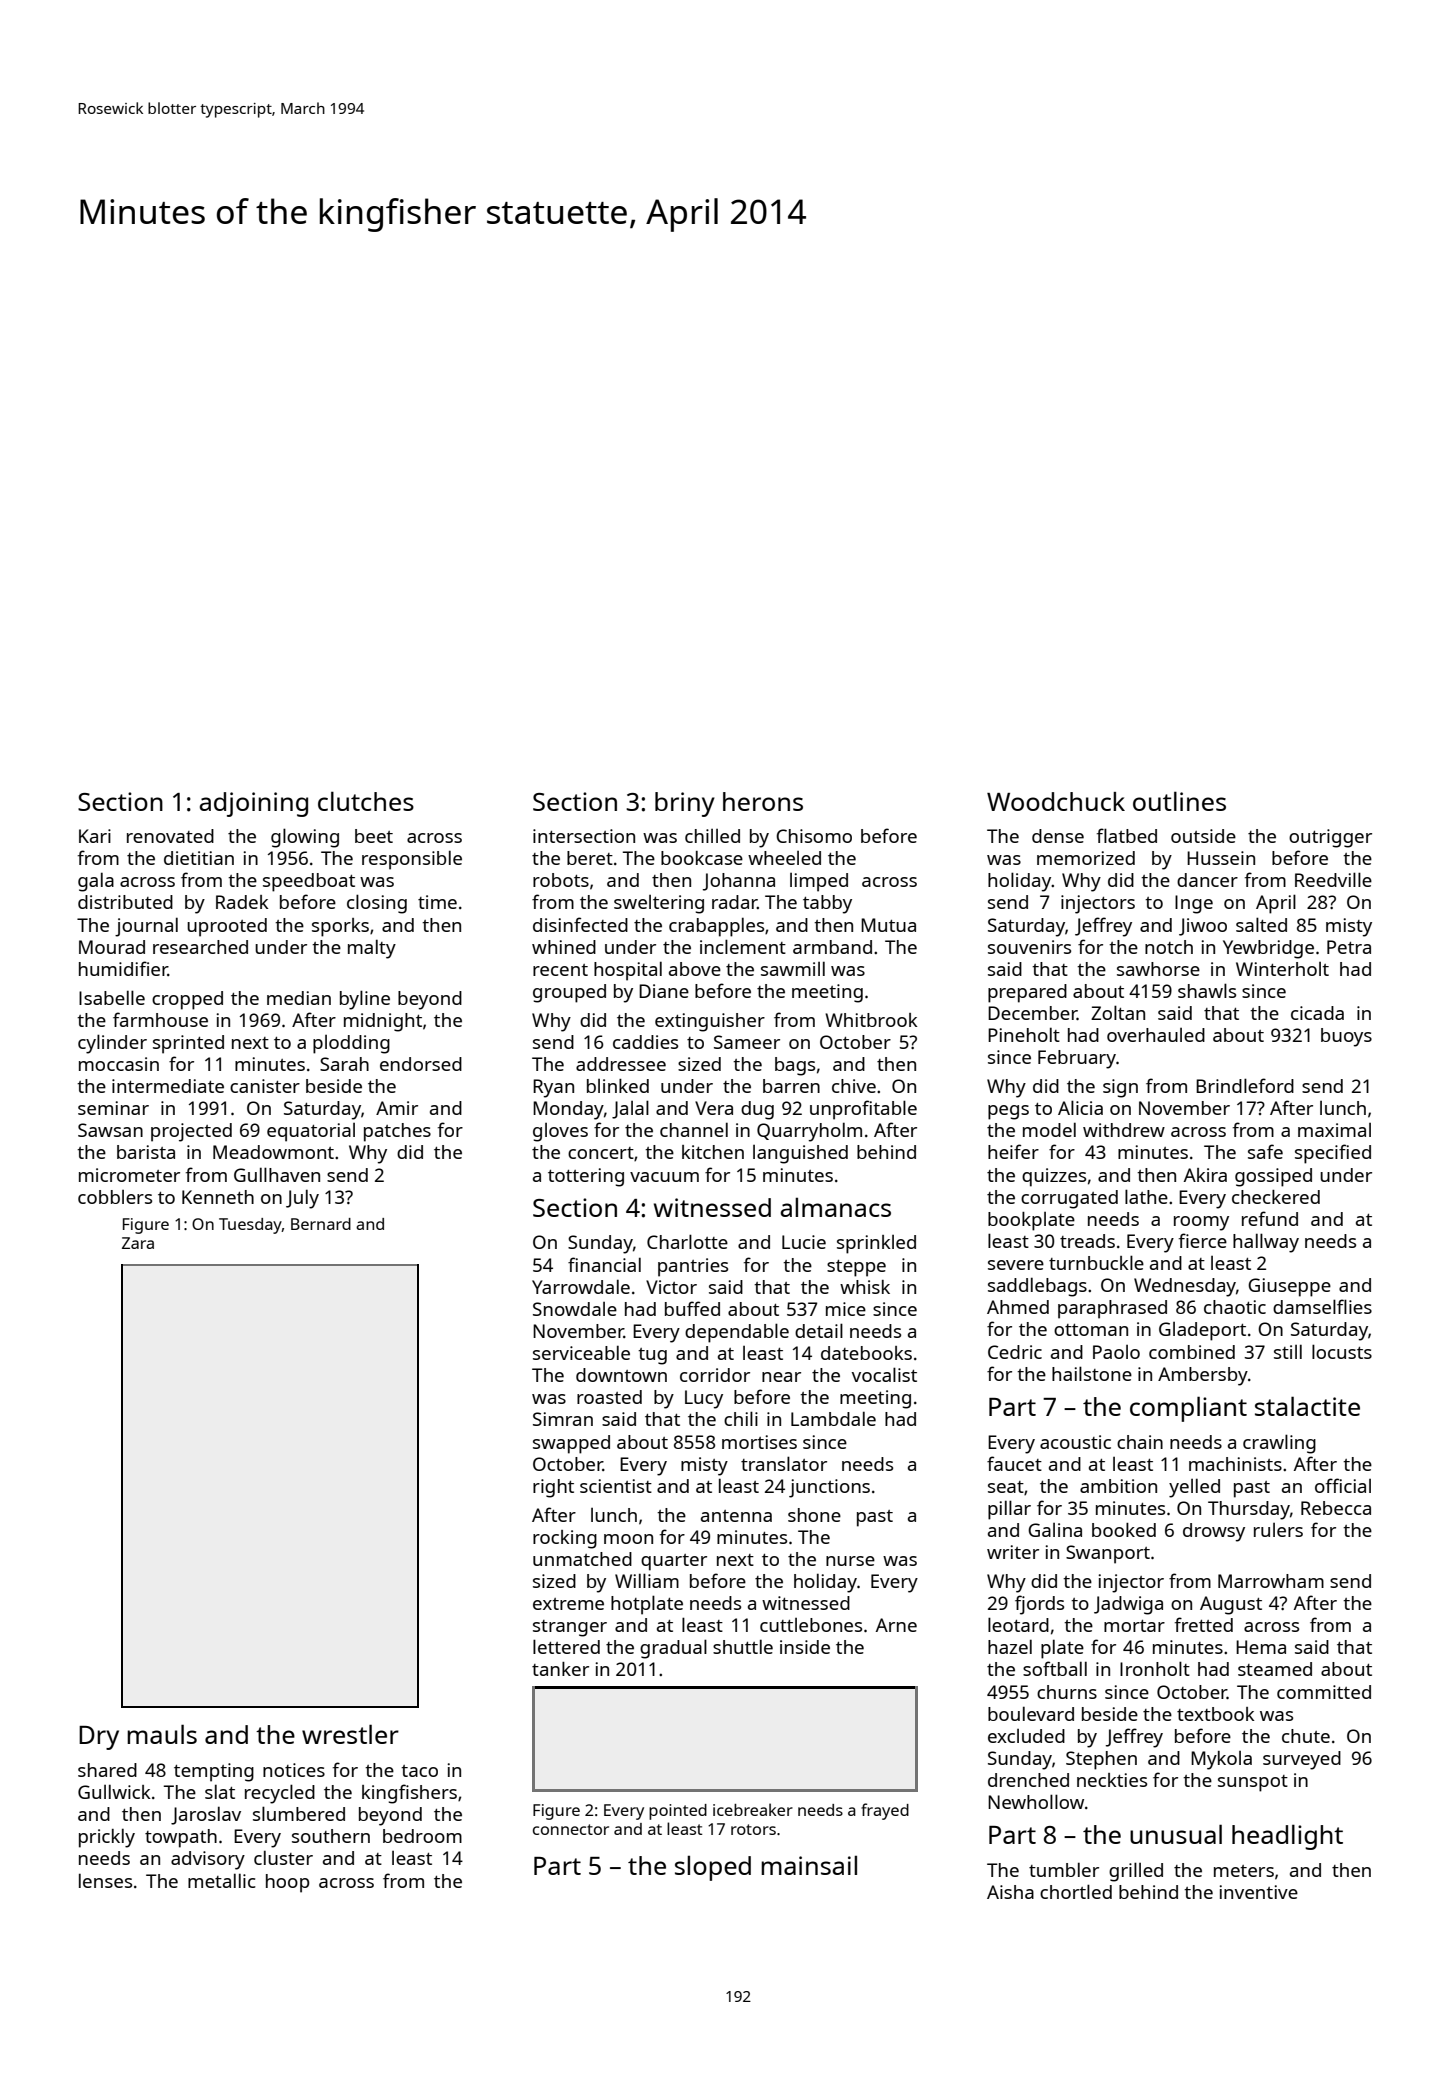 This page has width=1450, height=2100. I want to click on Rebecca, so click(1336, 1508).
